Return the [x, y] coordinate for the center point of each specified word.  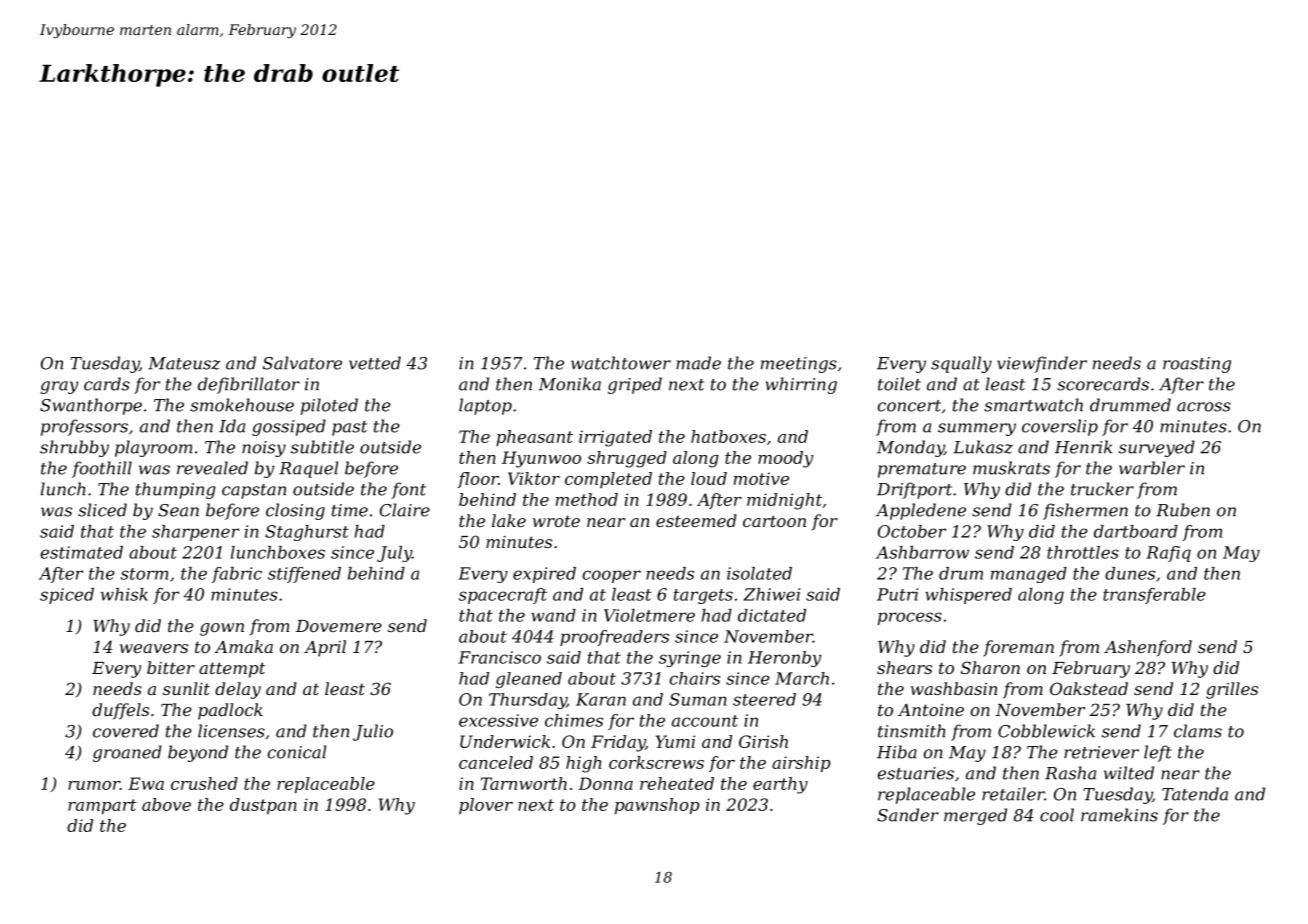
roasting [1197, 365]
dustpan [263, 806]
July [394, 554]
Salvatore [302, 363]
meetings [799, 365]
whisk [124, 594]
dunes [1130, 573]
